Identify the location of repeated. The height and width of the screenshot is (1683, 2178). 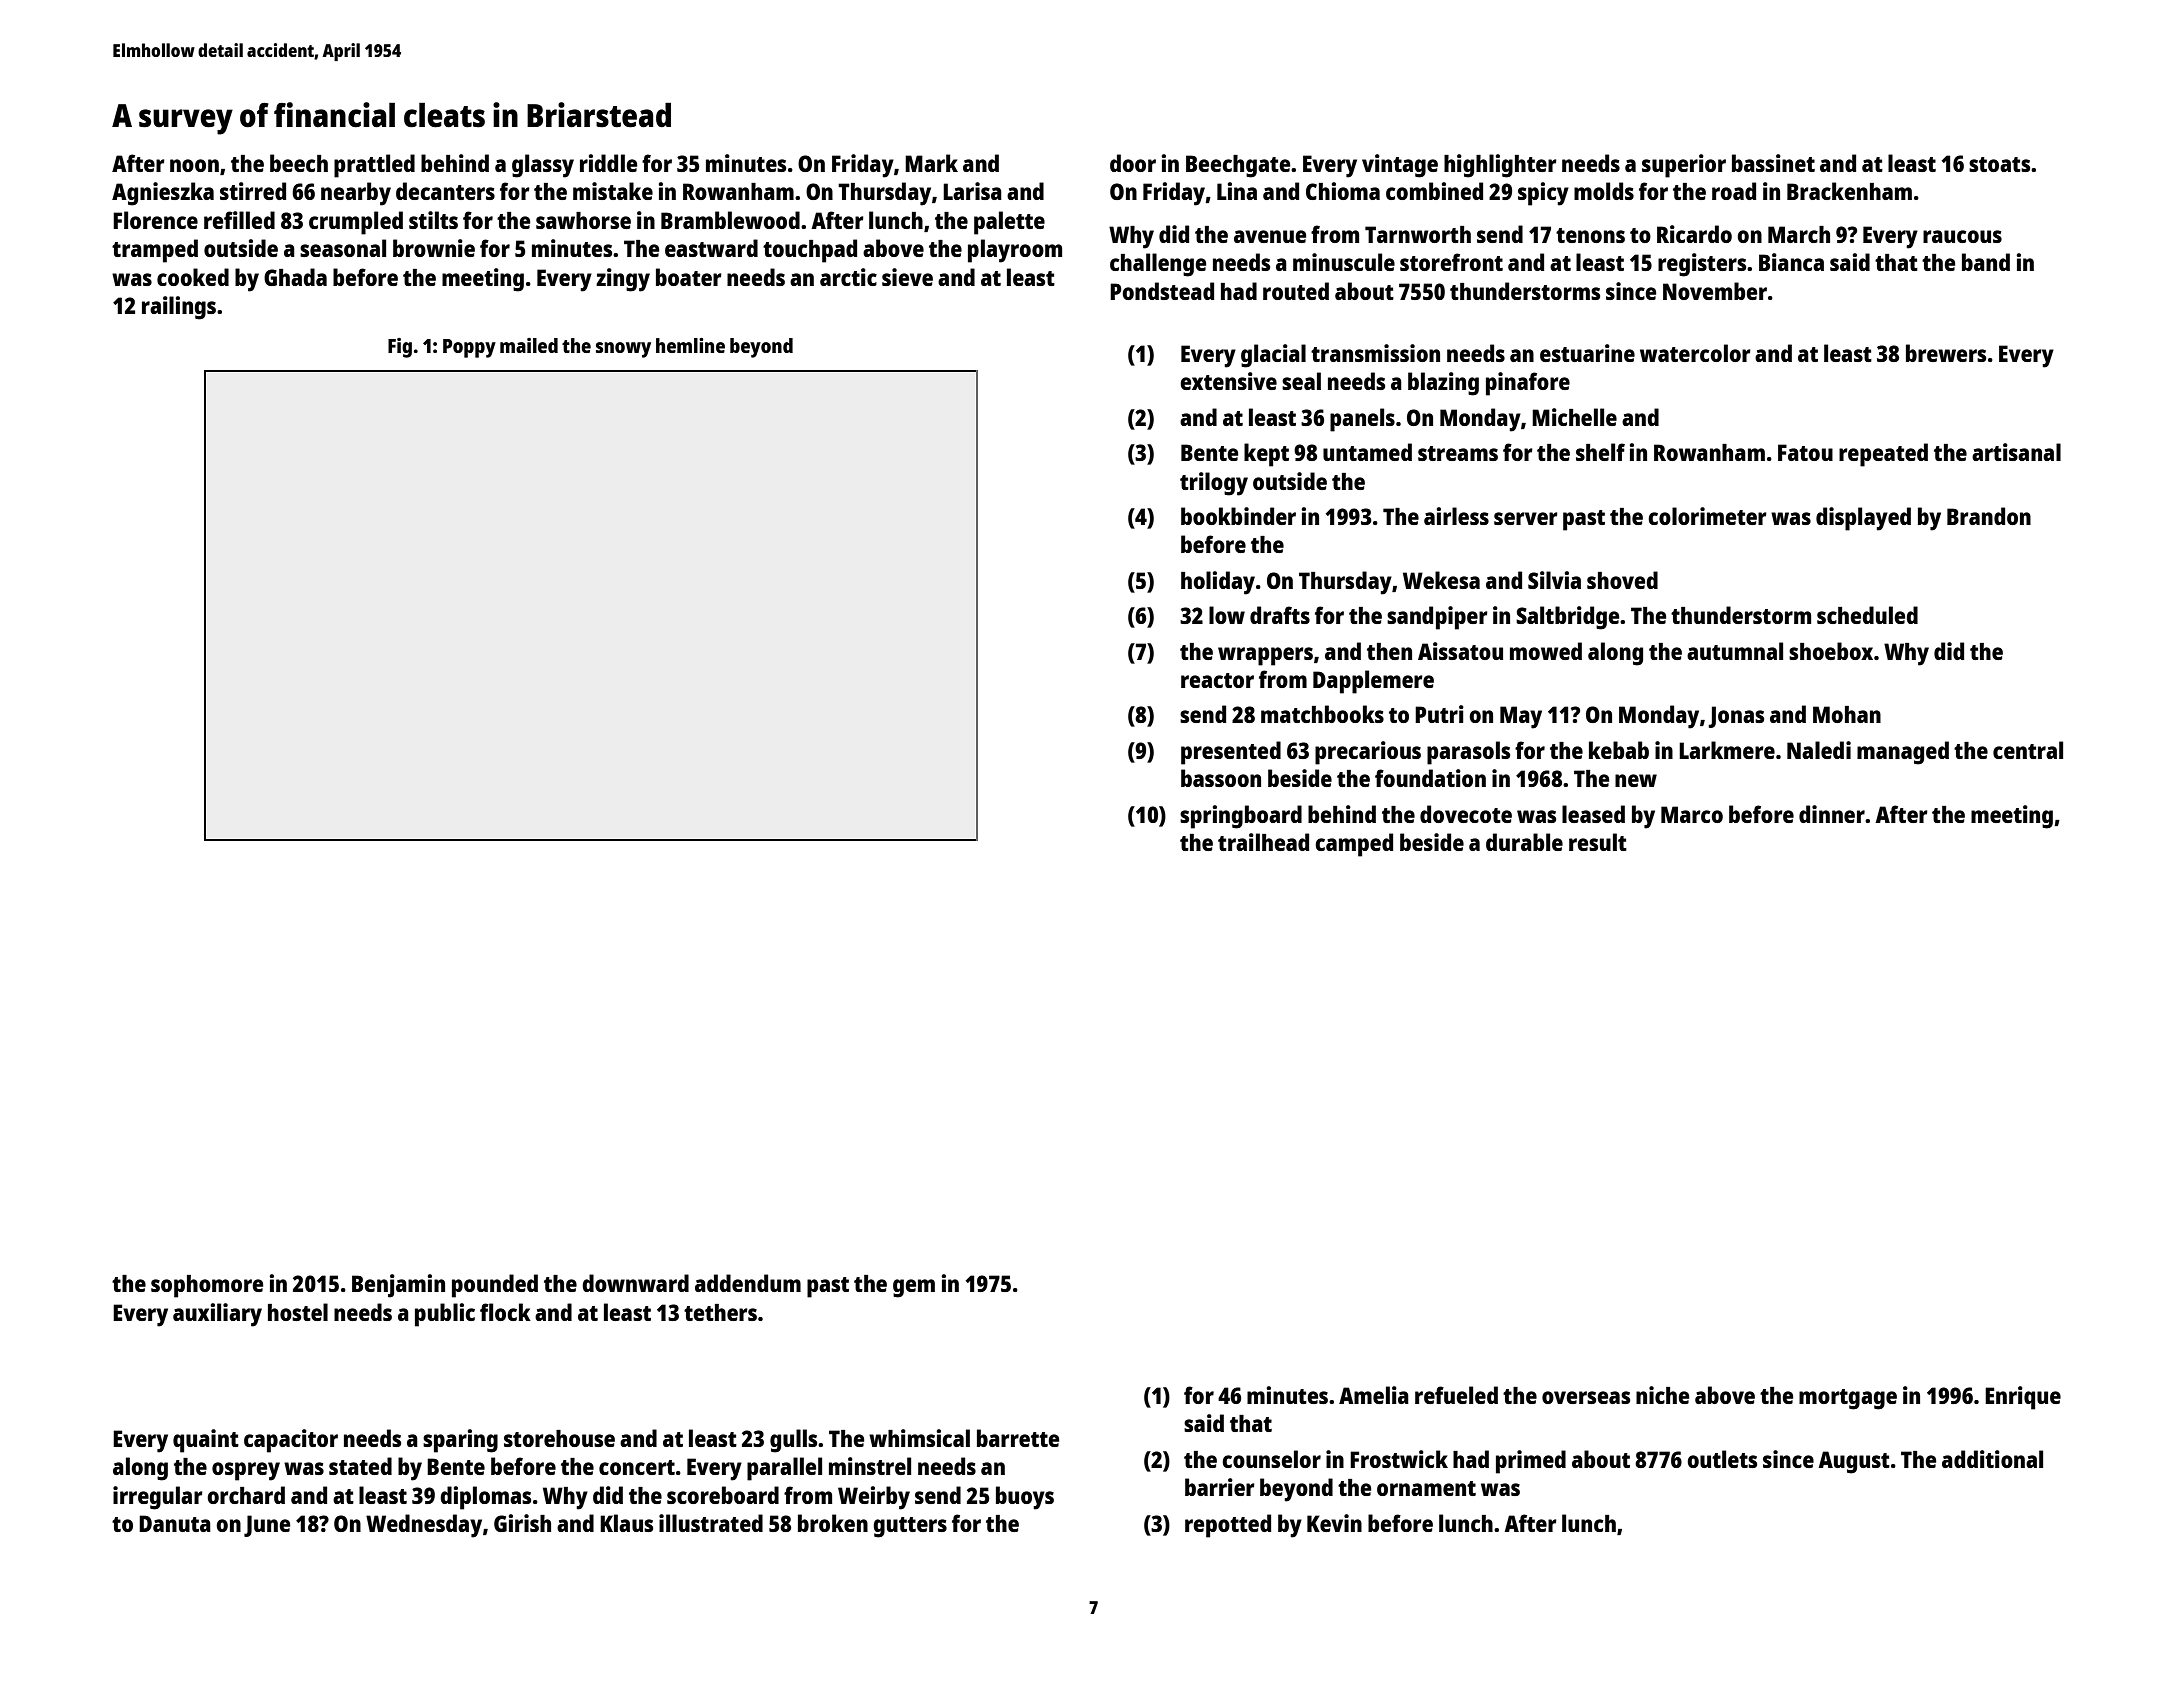
(1883, 455).
